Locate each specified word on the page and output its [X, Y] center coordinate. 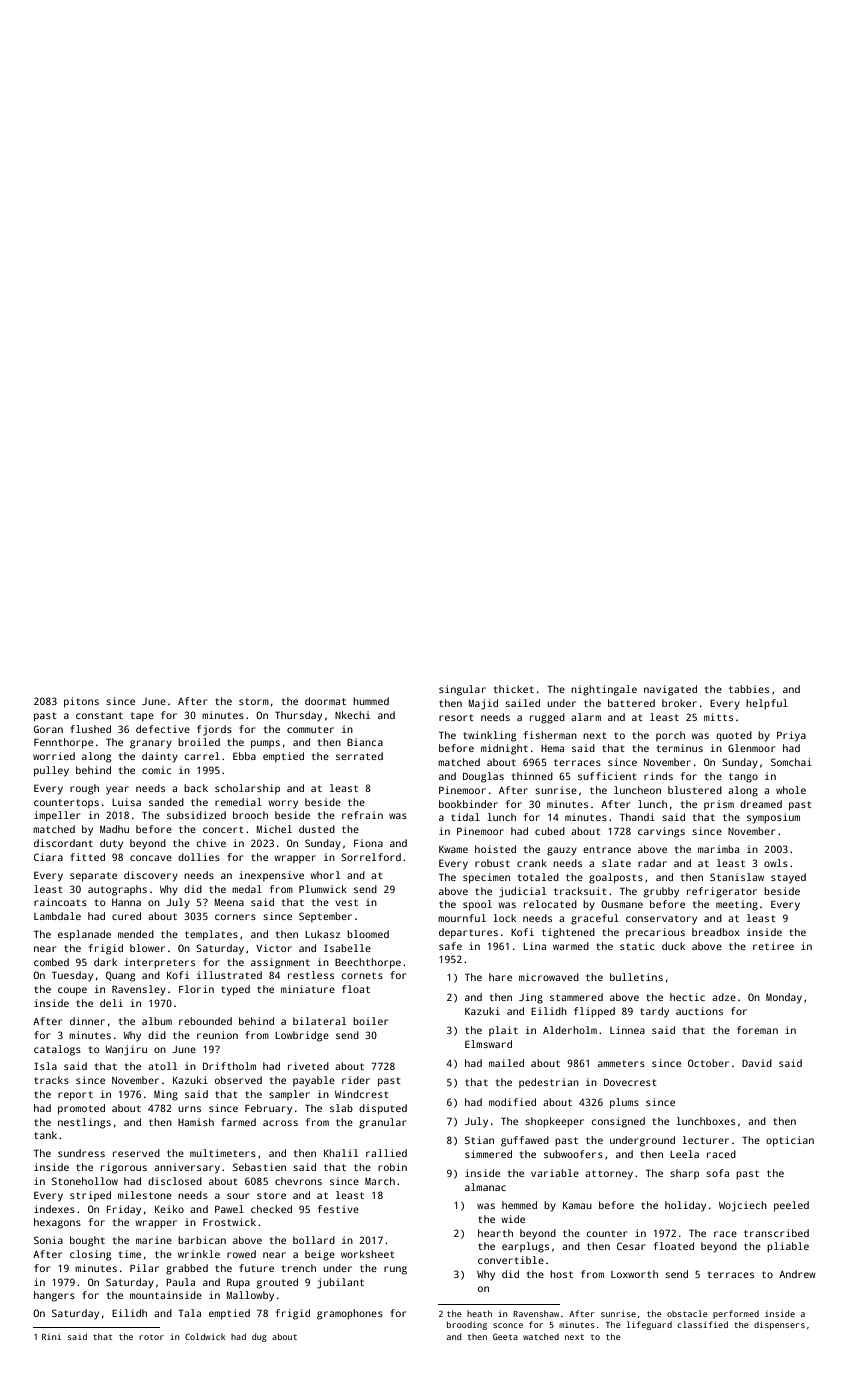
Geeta [505, 1336]
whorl [325, 875]
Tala [189, 1313]
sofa [717, 1173]
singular [462, 690]
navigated [670, 690]
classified [702, 1324]
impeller [57, 816]
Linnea [627, 1030]
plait [503, 1031]
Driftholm [229, 1066]
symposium [773, 818]
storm [254, 701]
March [380, 1181]
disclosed [175, 1181]
